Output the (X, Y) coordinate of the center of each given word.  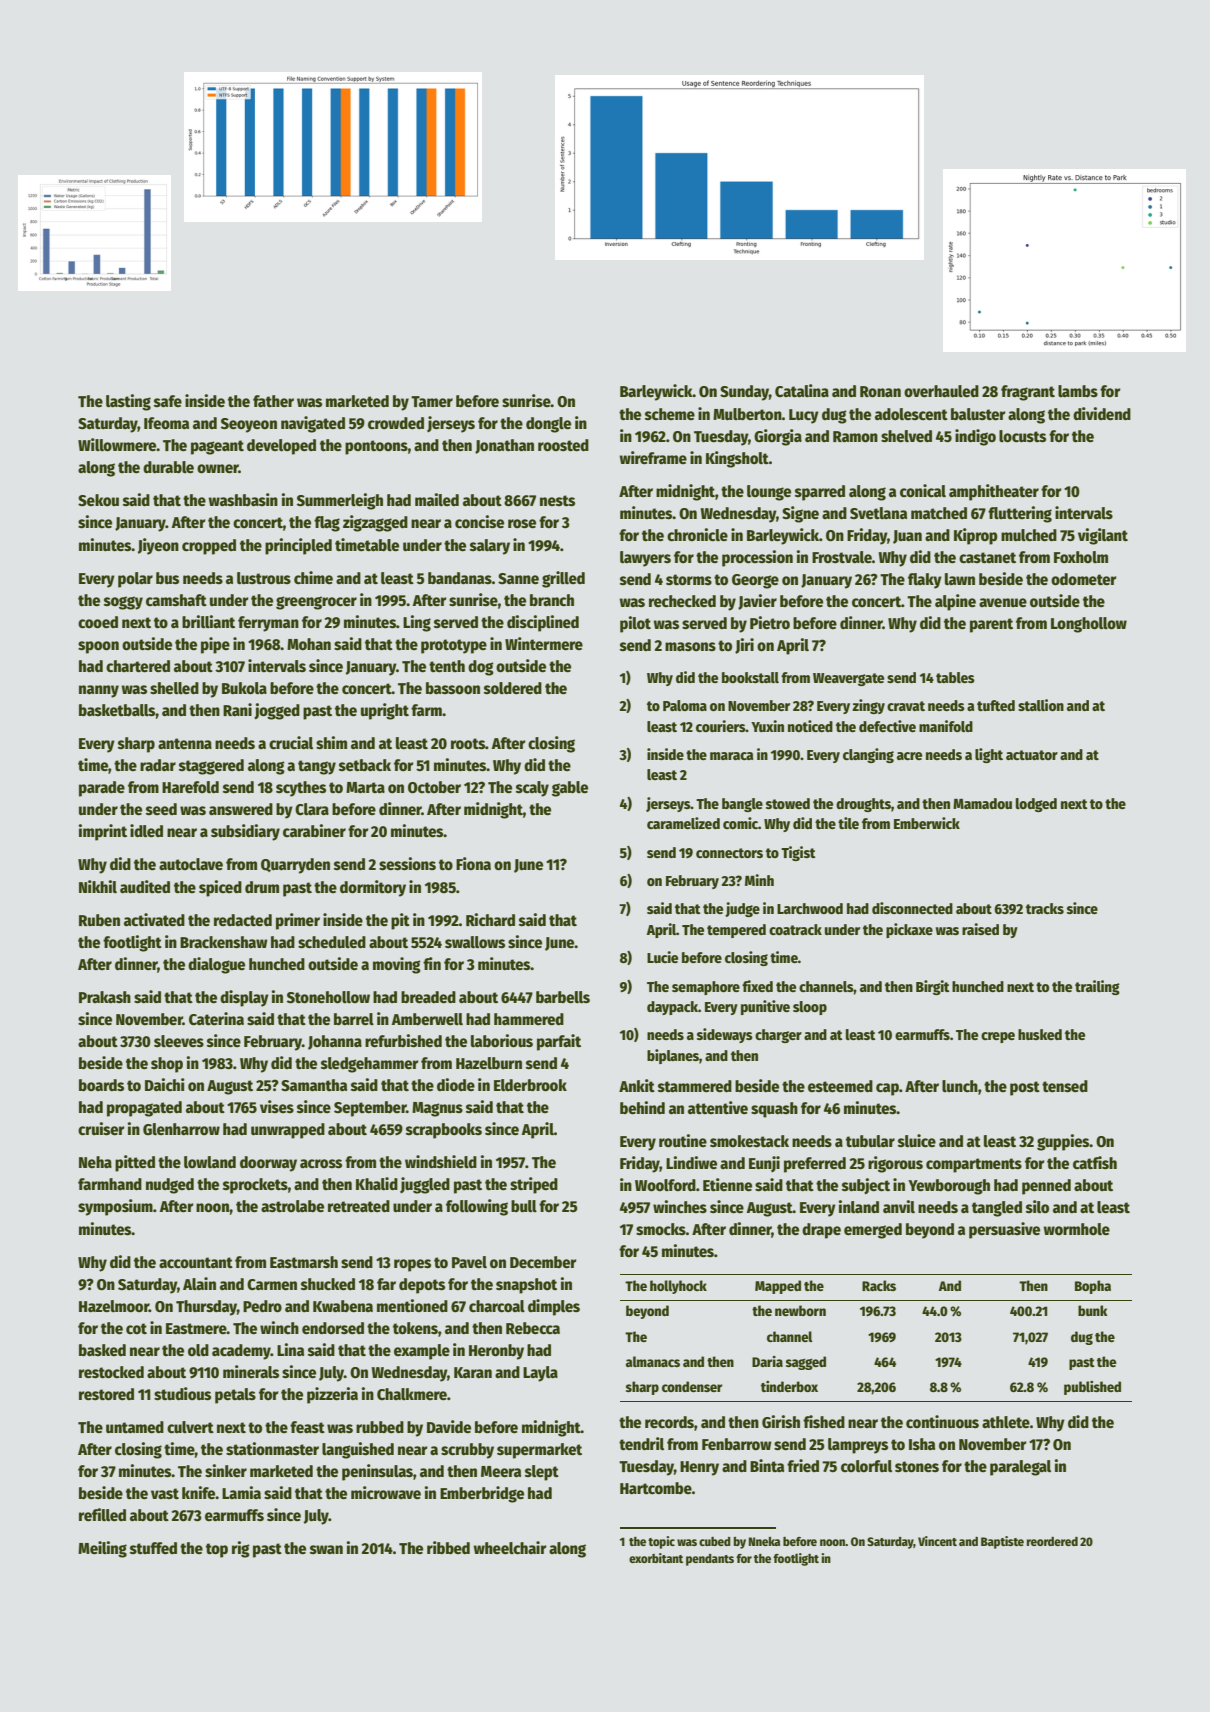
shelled (174, 688)
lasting (128, 402)
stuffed (153, 1548)
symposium (115, 1207)
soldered (513, 688)
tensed (1065, 1086)
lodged (1036, 805)
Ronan (880, 392)
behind (642, 1107)
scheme (670, 414)
